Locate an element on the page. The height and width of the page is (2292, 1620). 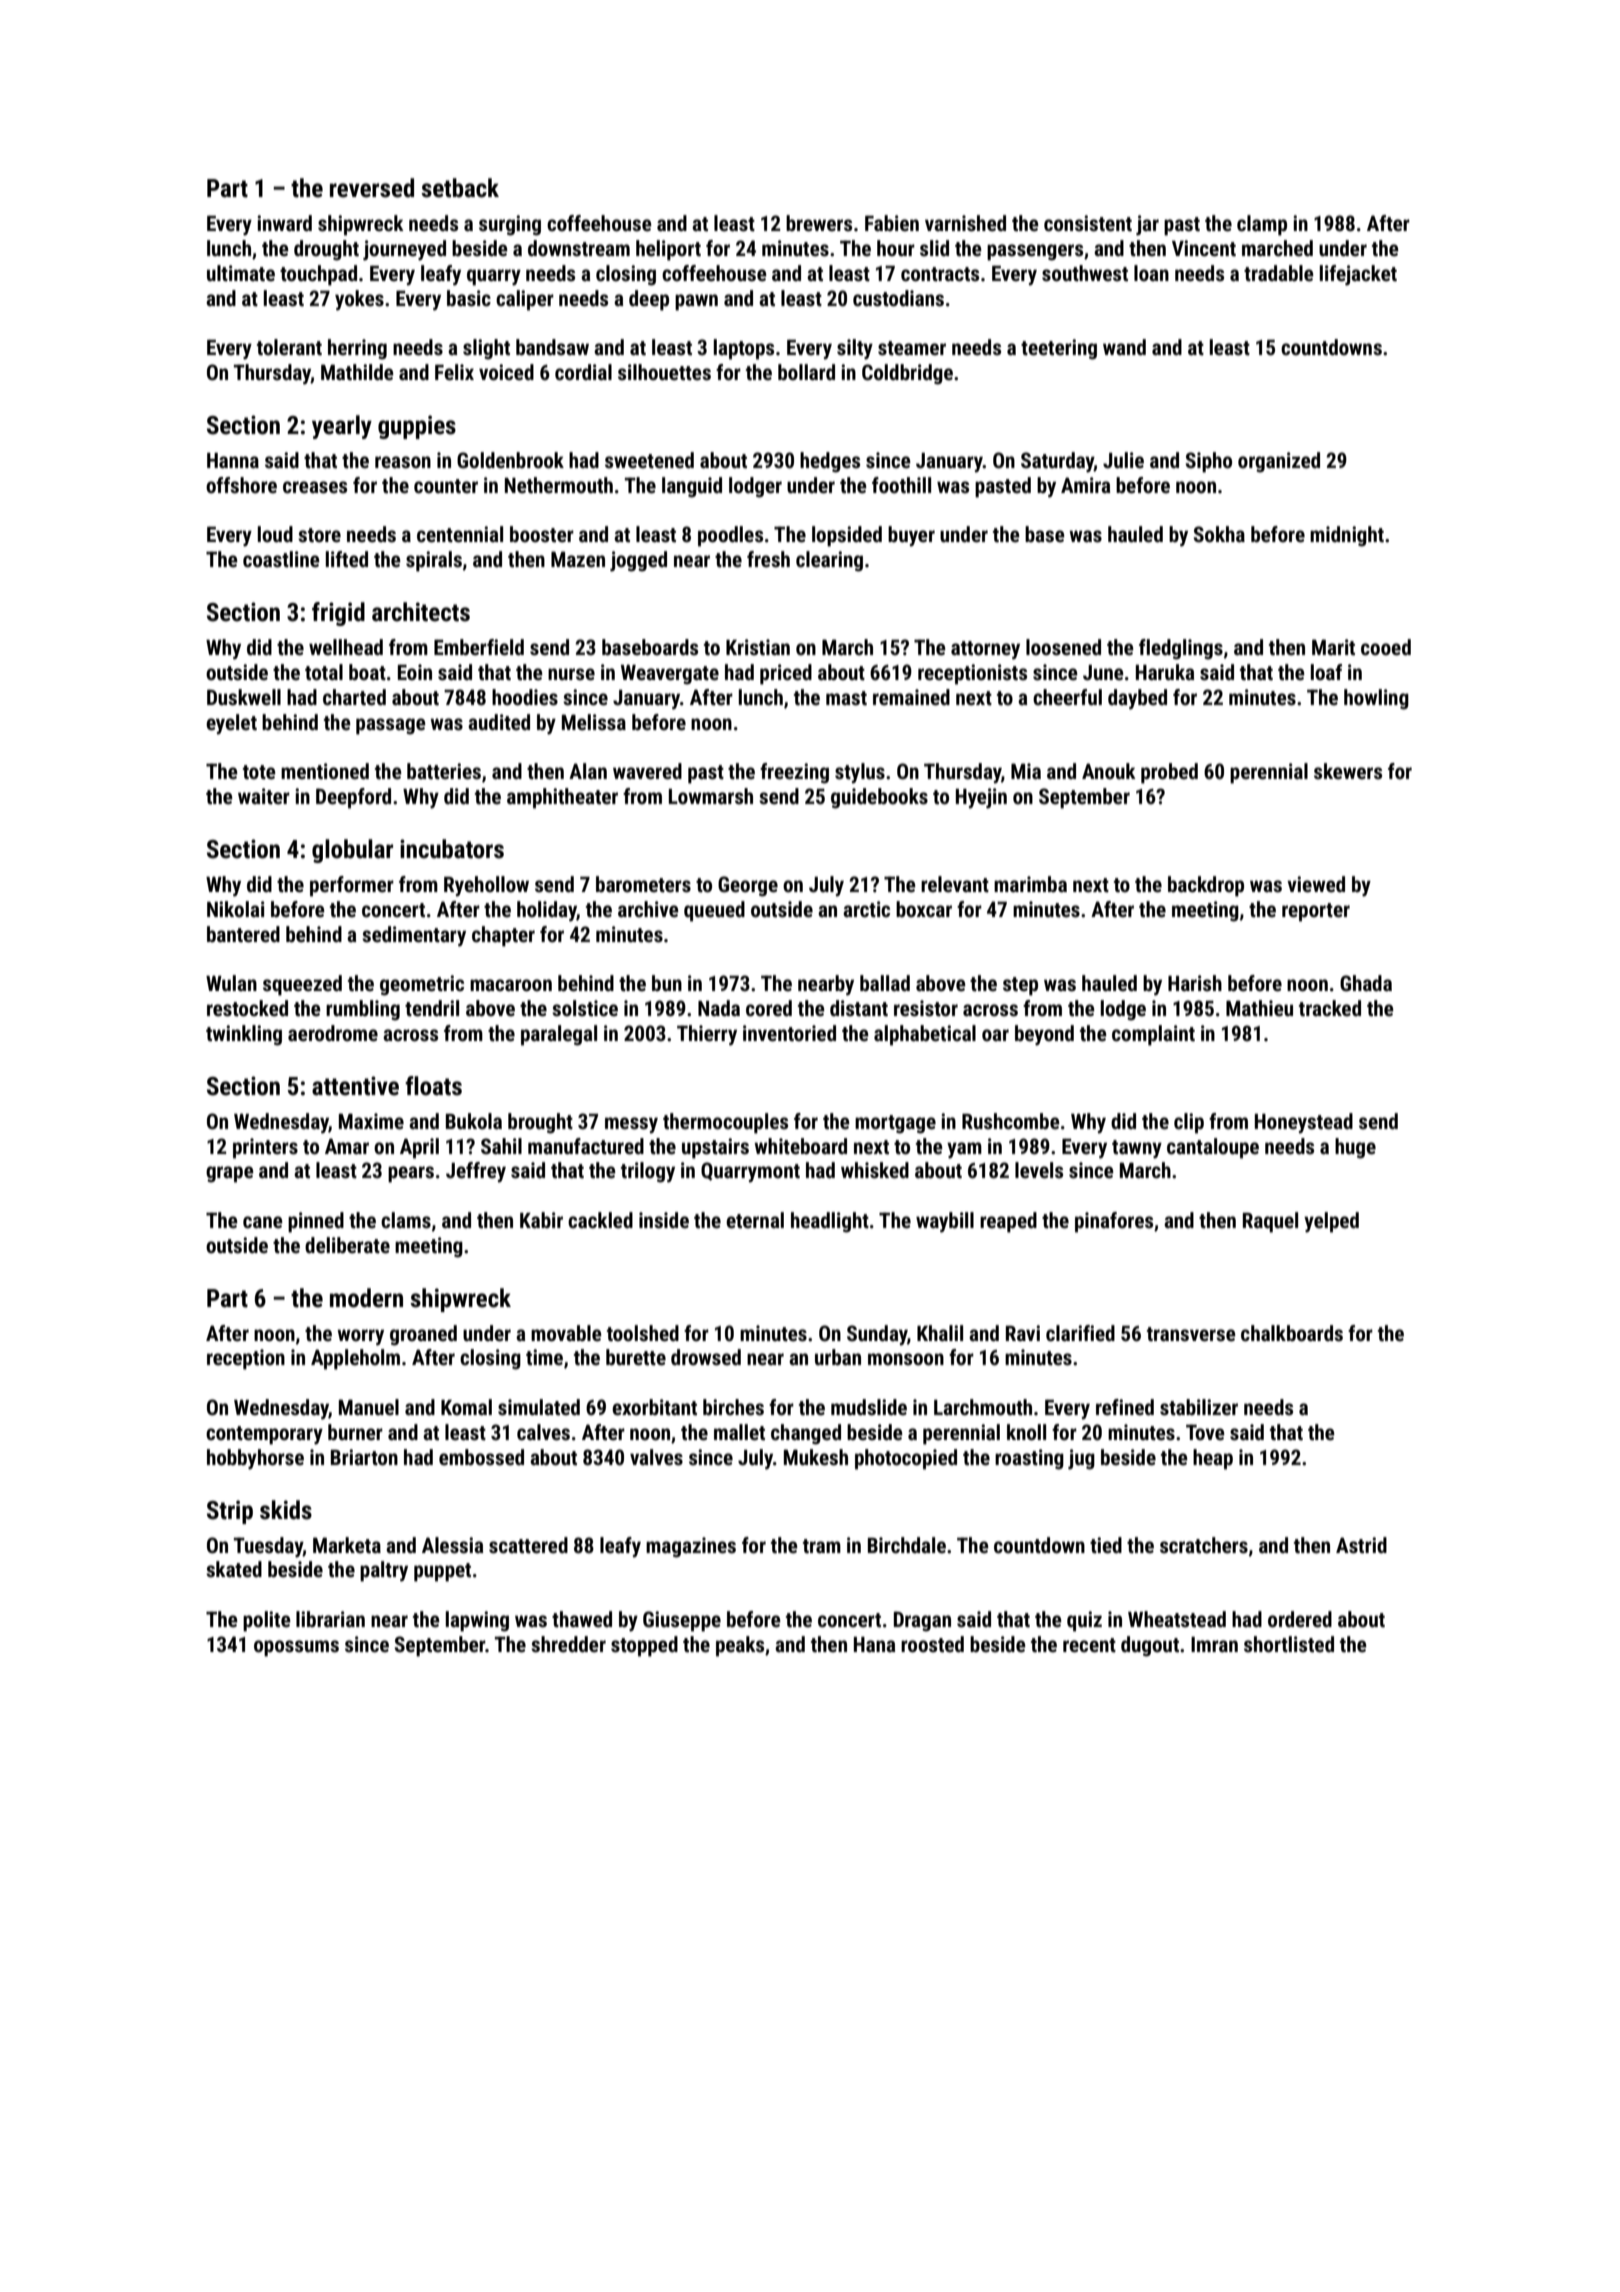
polite is located at coordinates (267, 1621).
